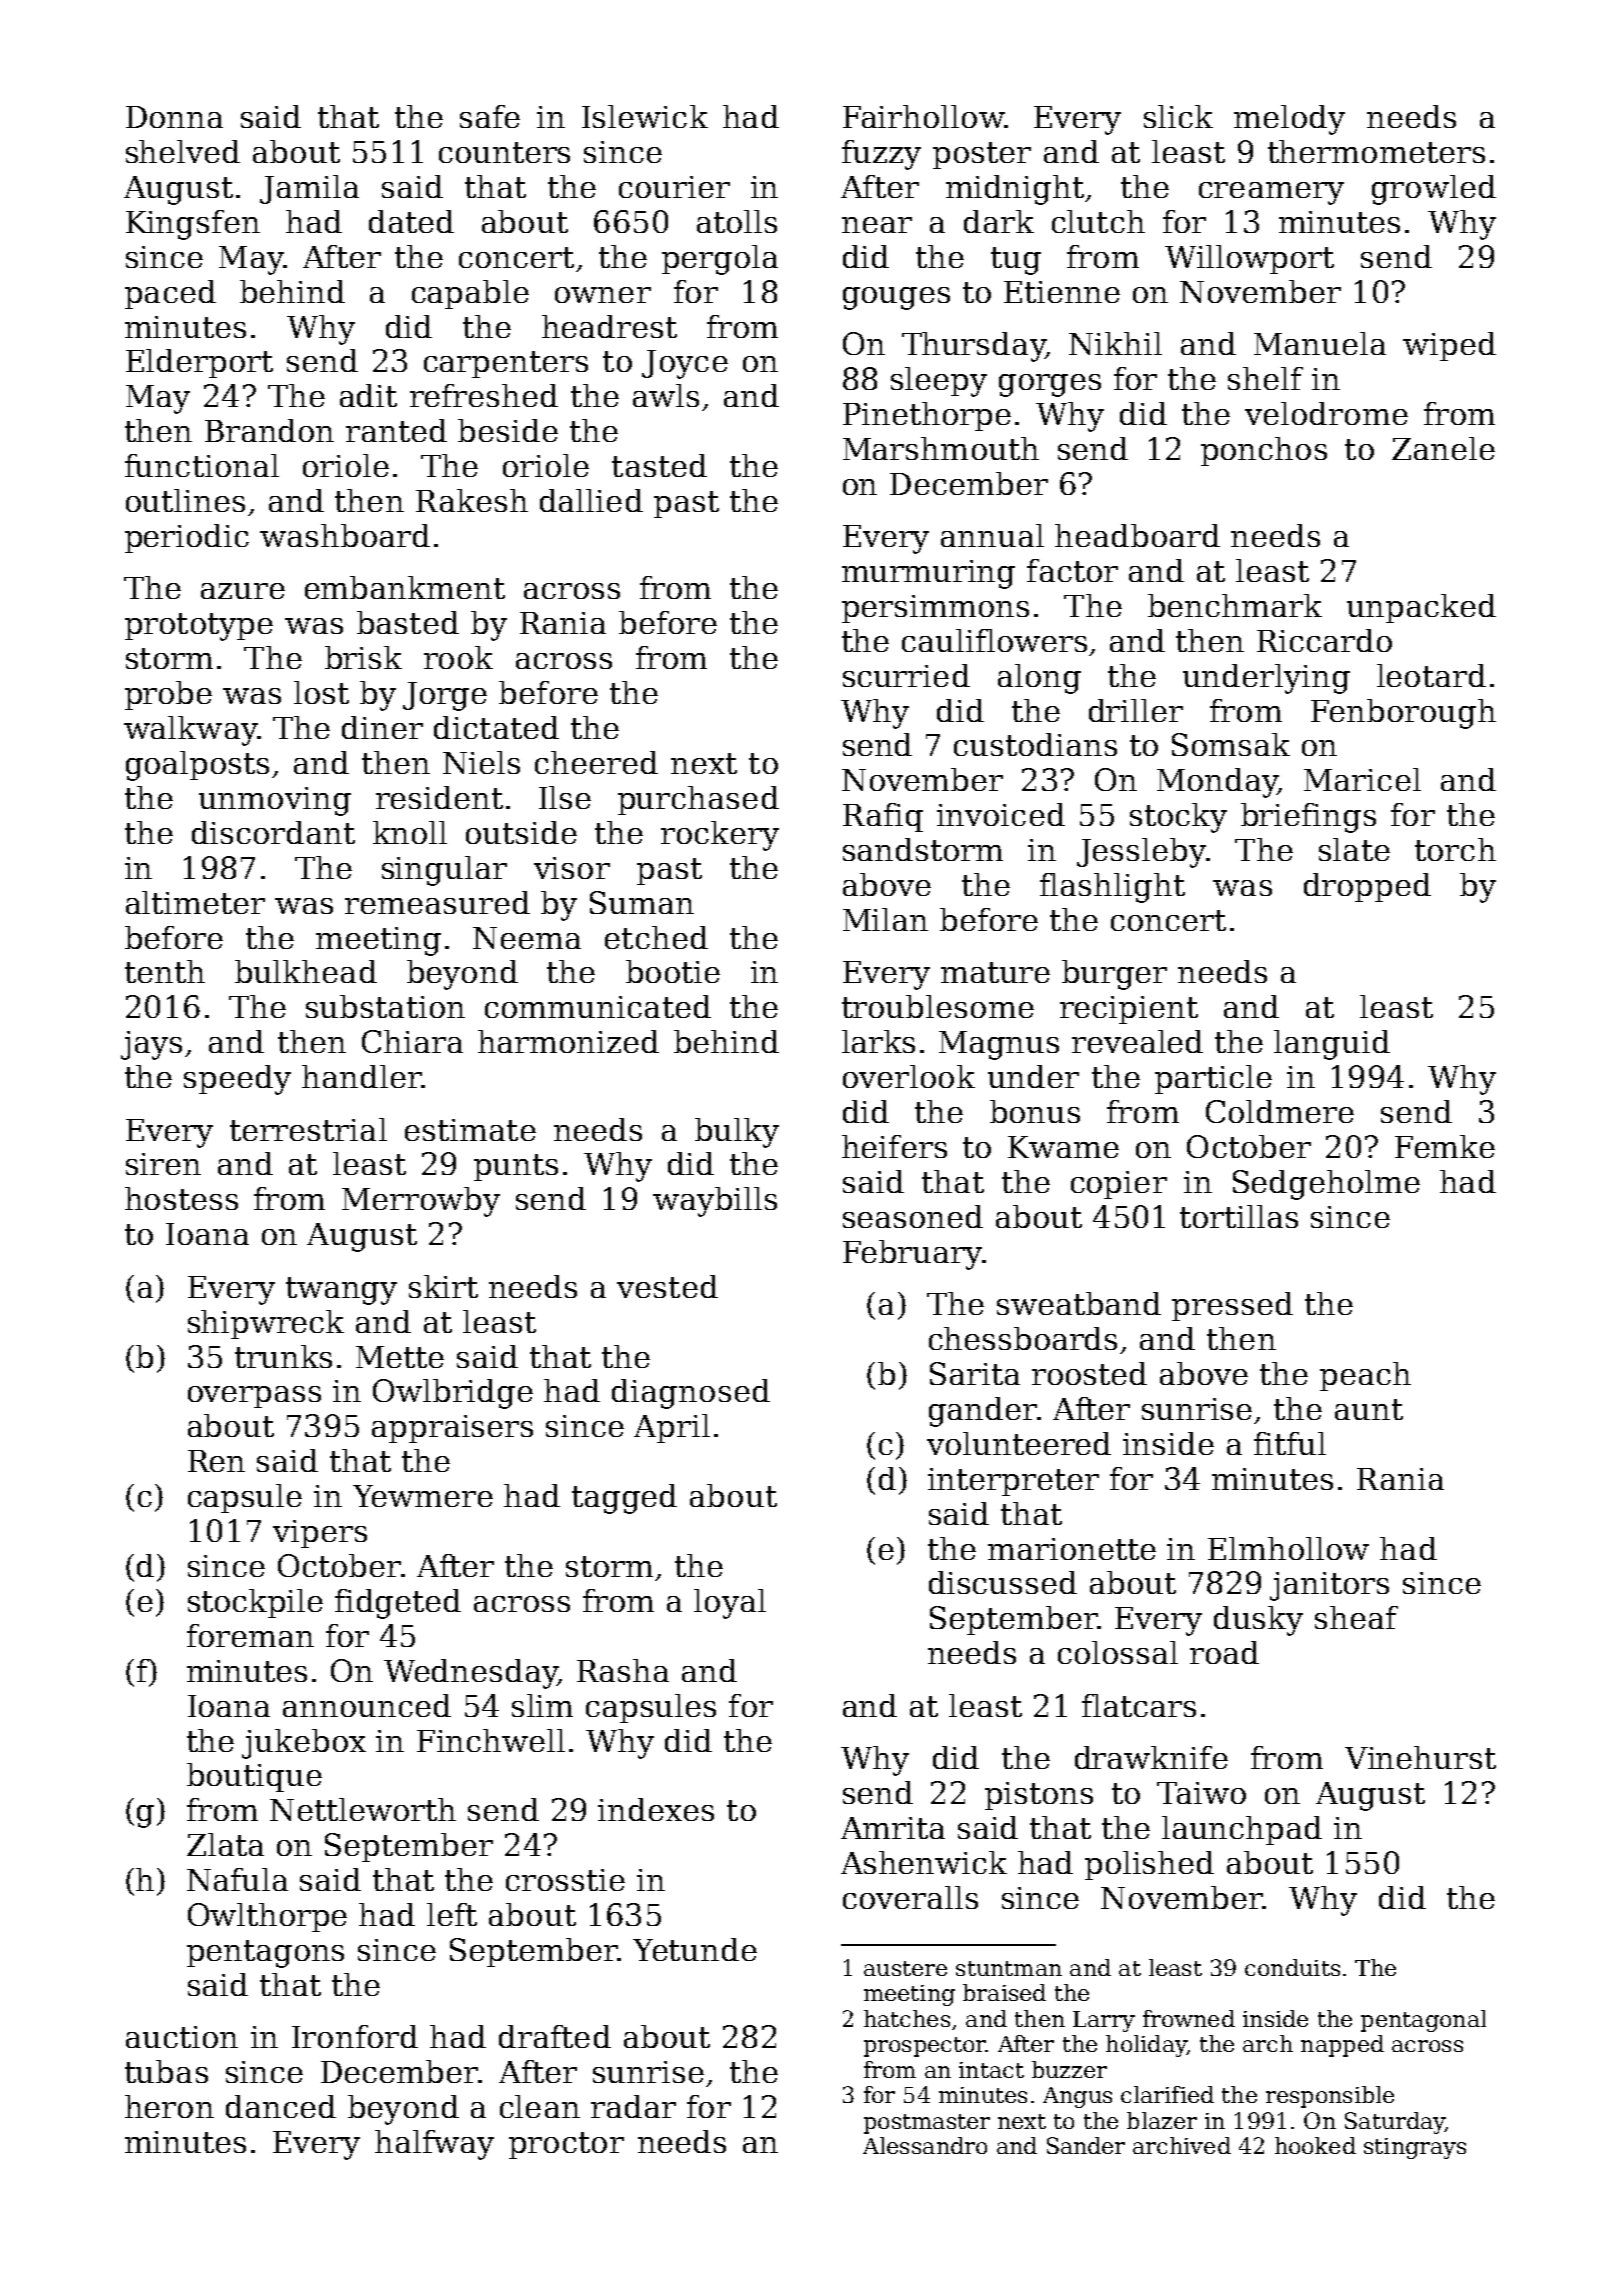 Image resolution: width=1620 pixels, height=2292 pixels. I want to click on stuntman, so click(1009, 1968).
